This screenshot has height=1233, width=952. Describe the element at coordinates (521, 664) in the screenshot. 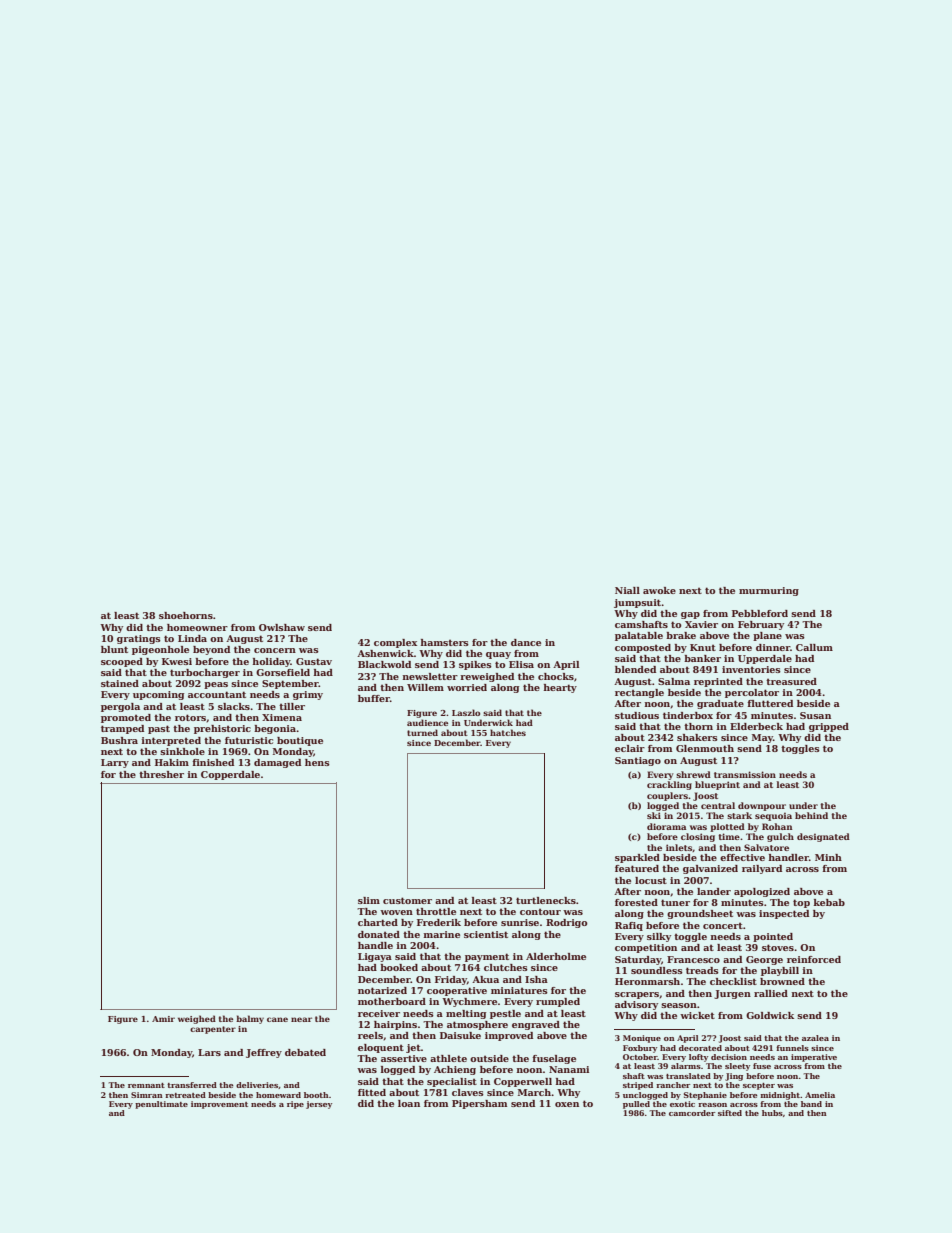

I see `Elisa` at that location.
